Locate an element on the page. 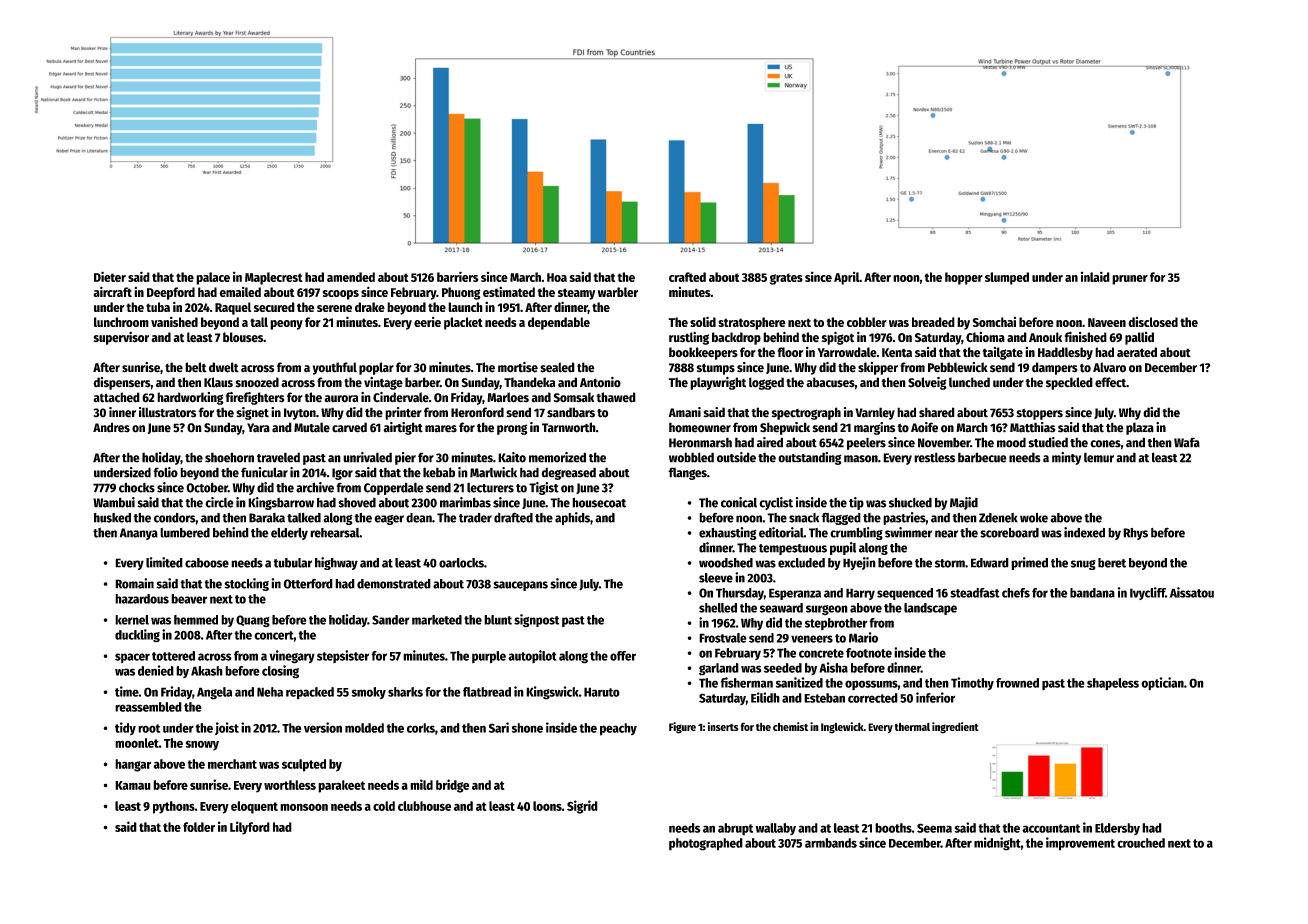 The height and width of the page is (924, 1308). restless is located at coordinates (934, 457).
